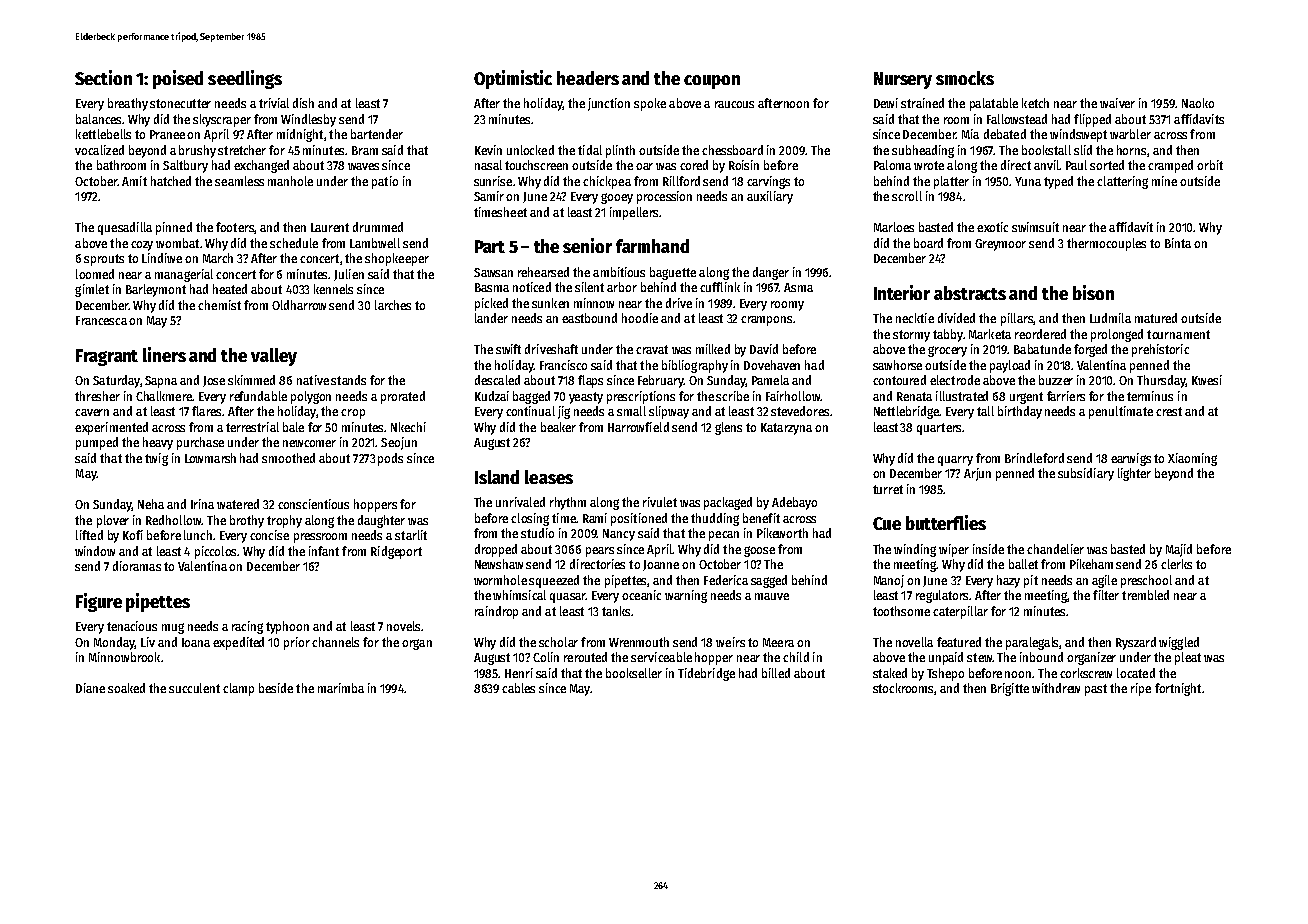 Image resolution: width=1308 pixels, height=924 pixels. I want to click on Section, so click(103, 77).
